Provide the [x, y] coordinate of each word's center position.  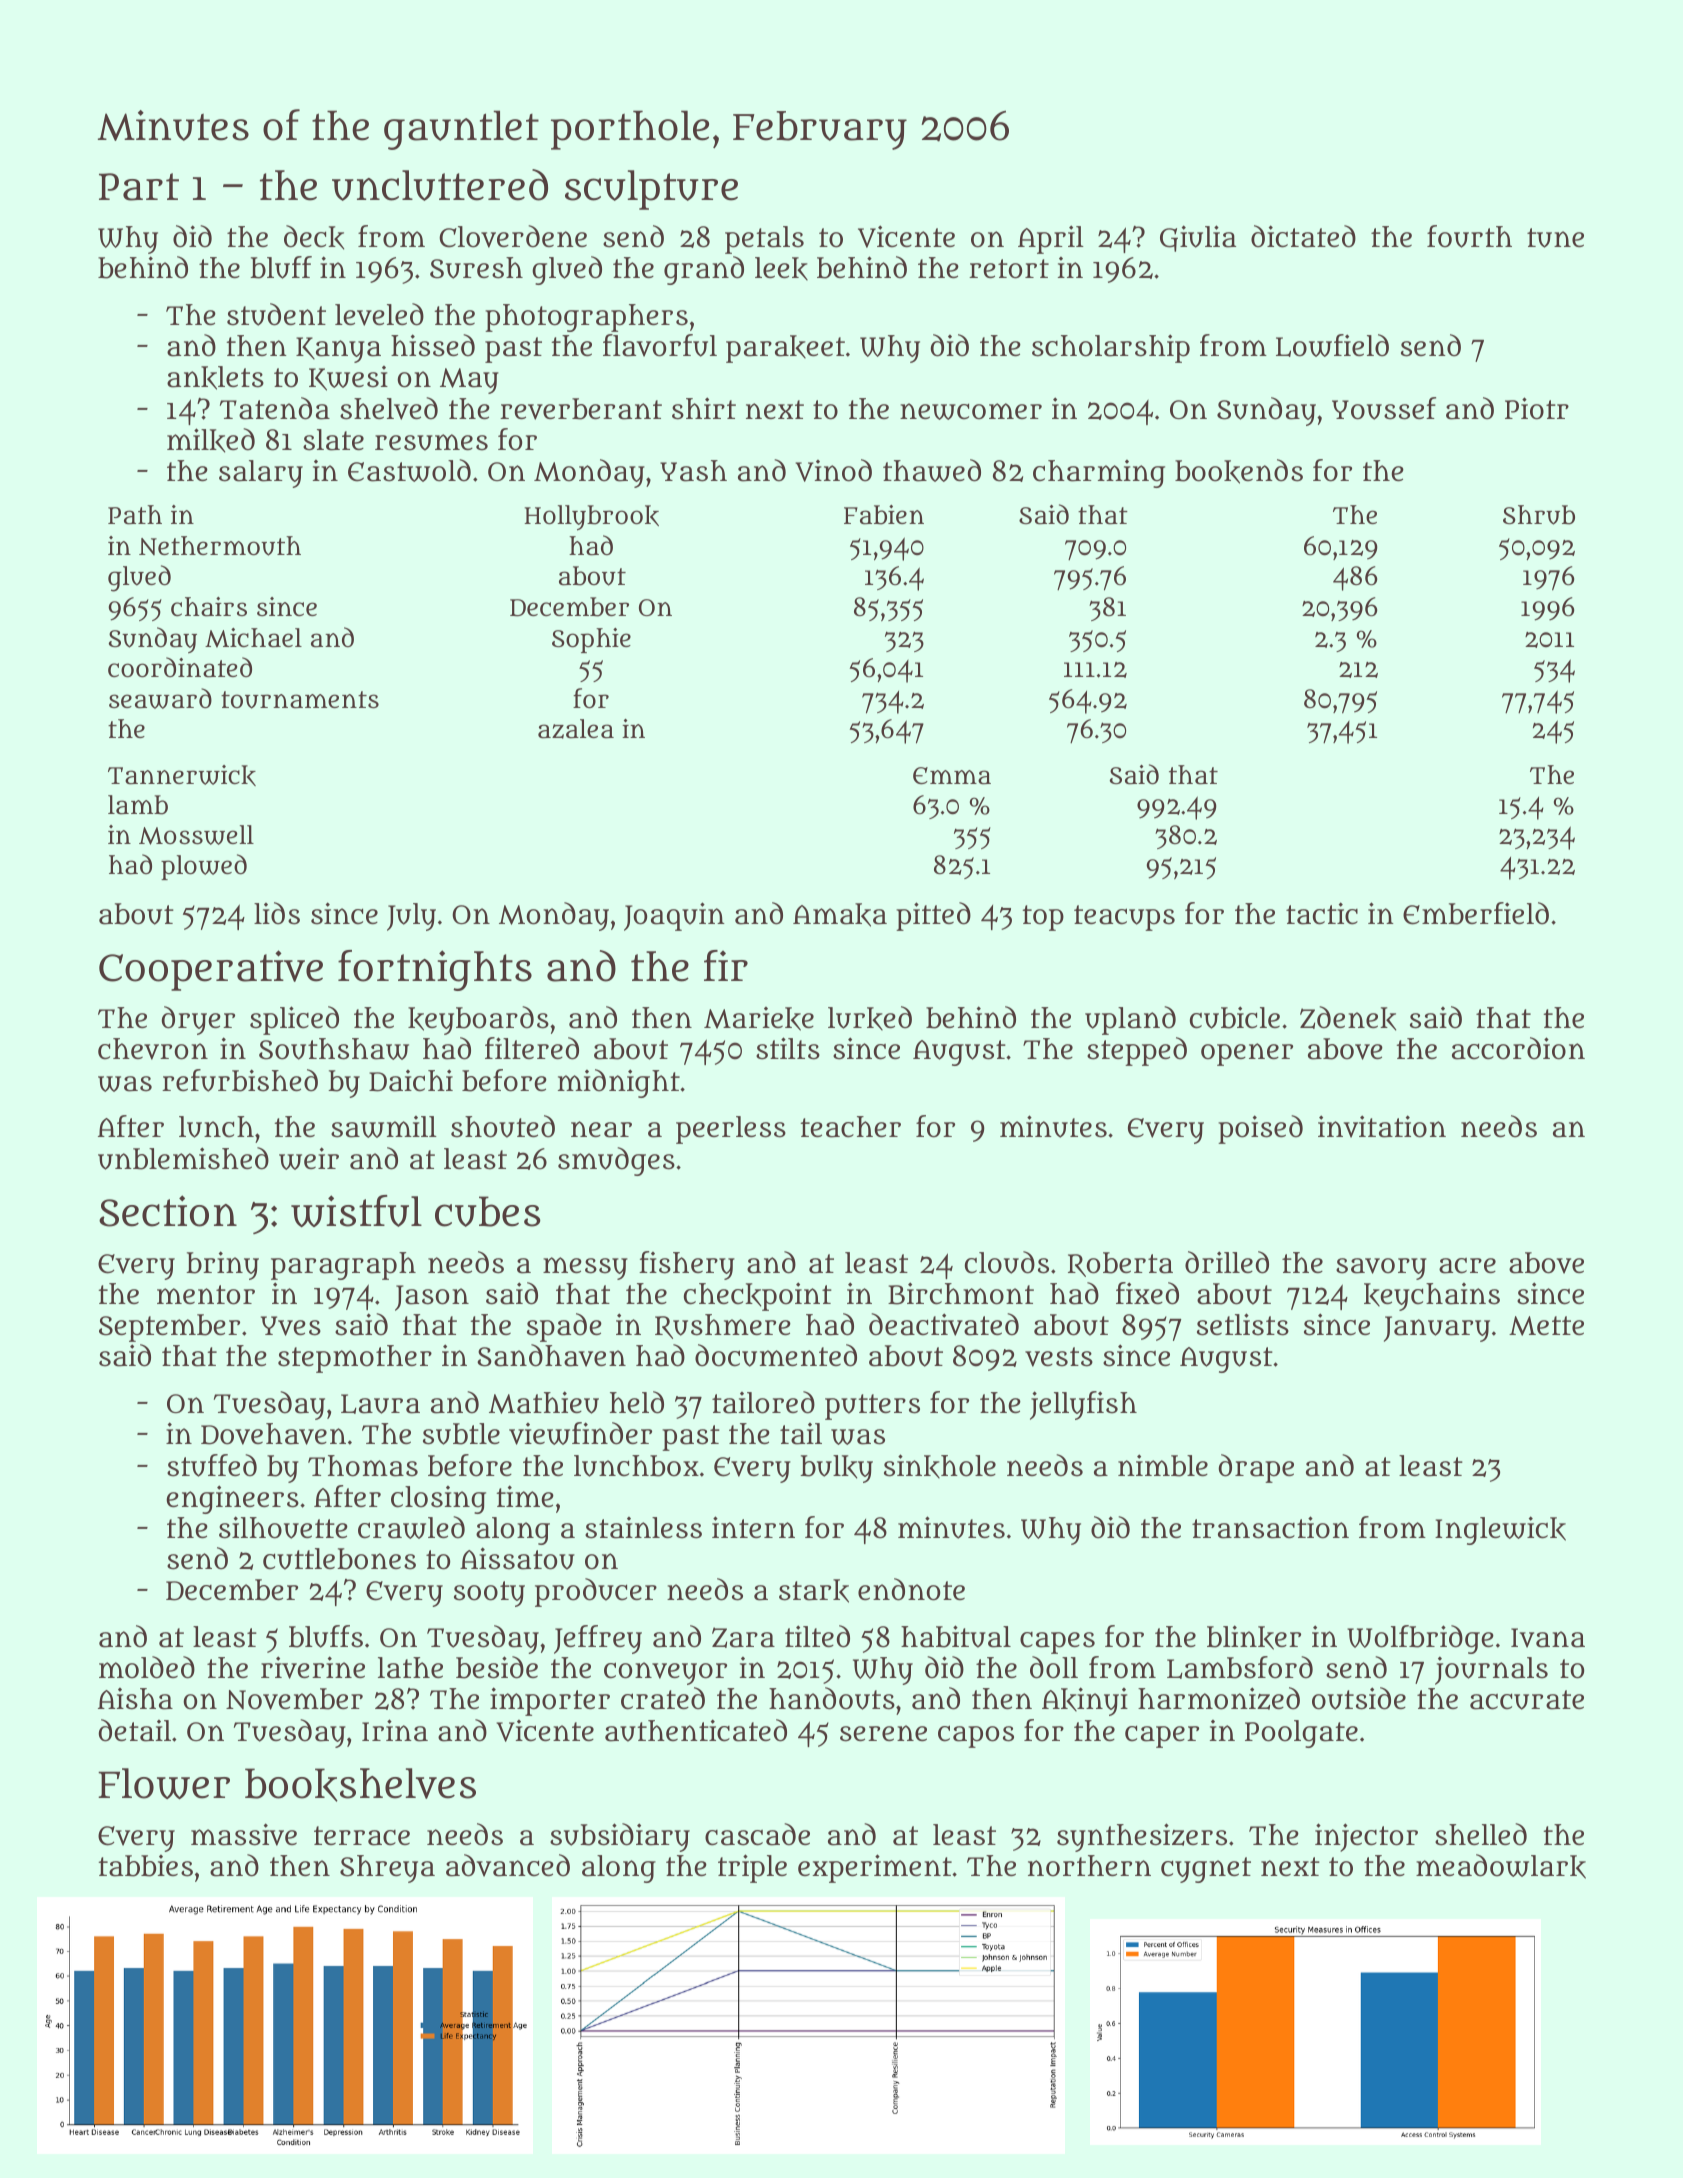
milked [211, 440]
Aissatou [517, 1558]
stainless [643, 1528]
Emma [952, 776]
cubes [488, 1211]
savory [1381, 1269]
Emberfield [1476, 913]
